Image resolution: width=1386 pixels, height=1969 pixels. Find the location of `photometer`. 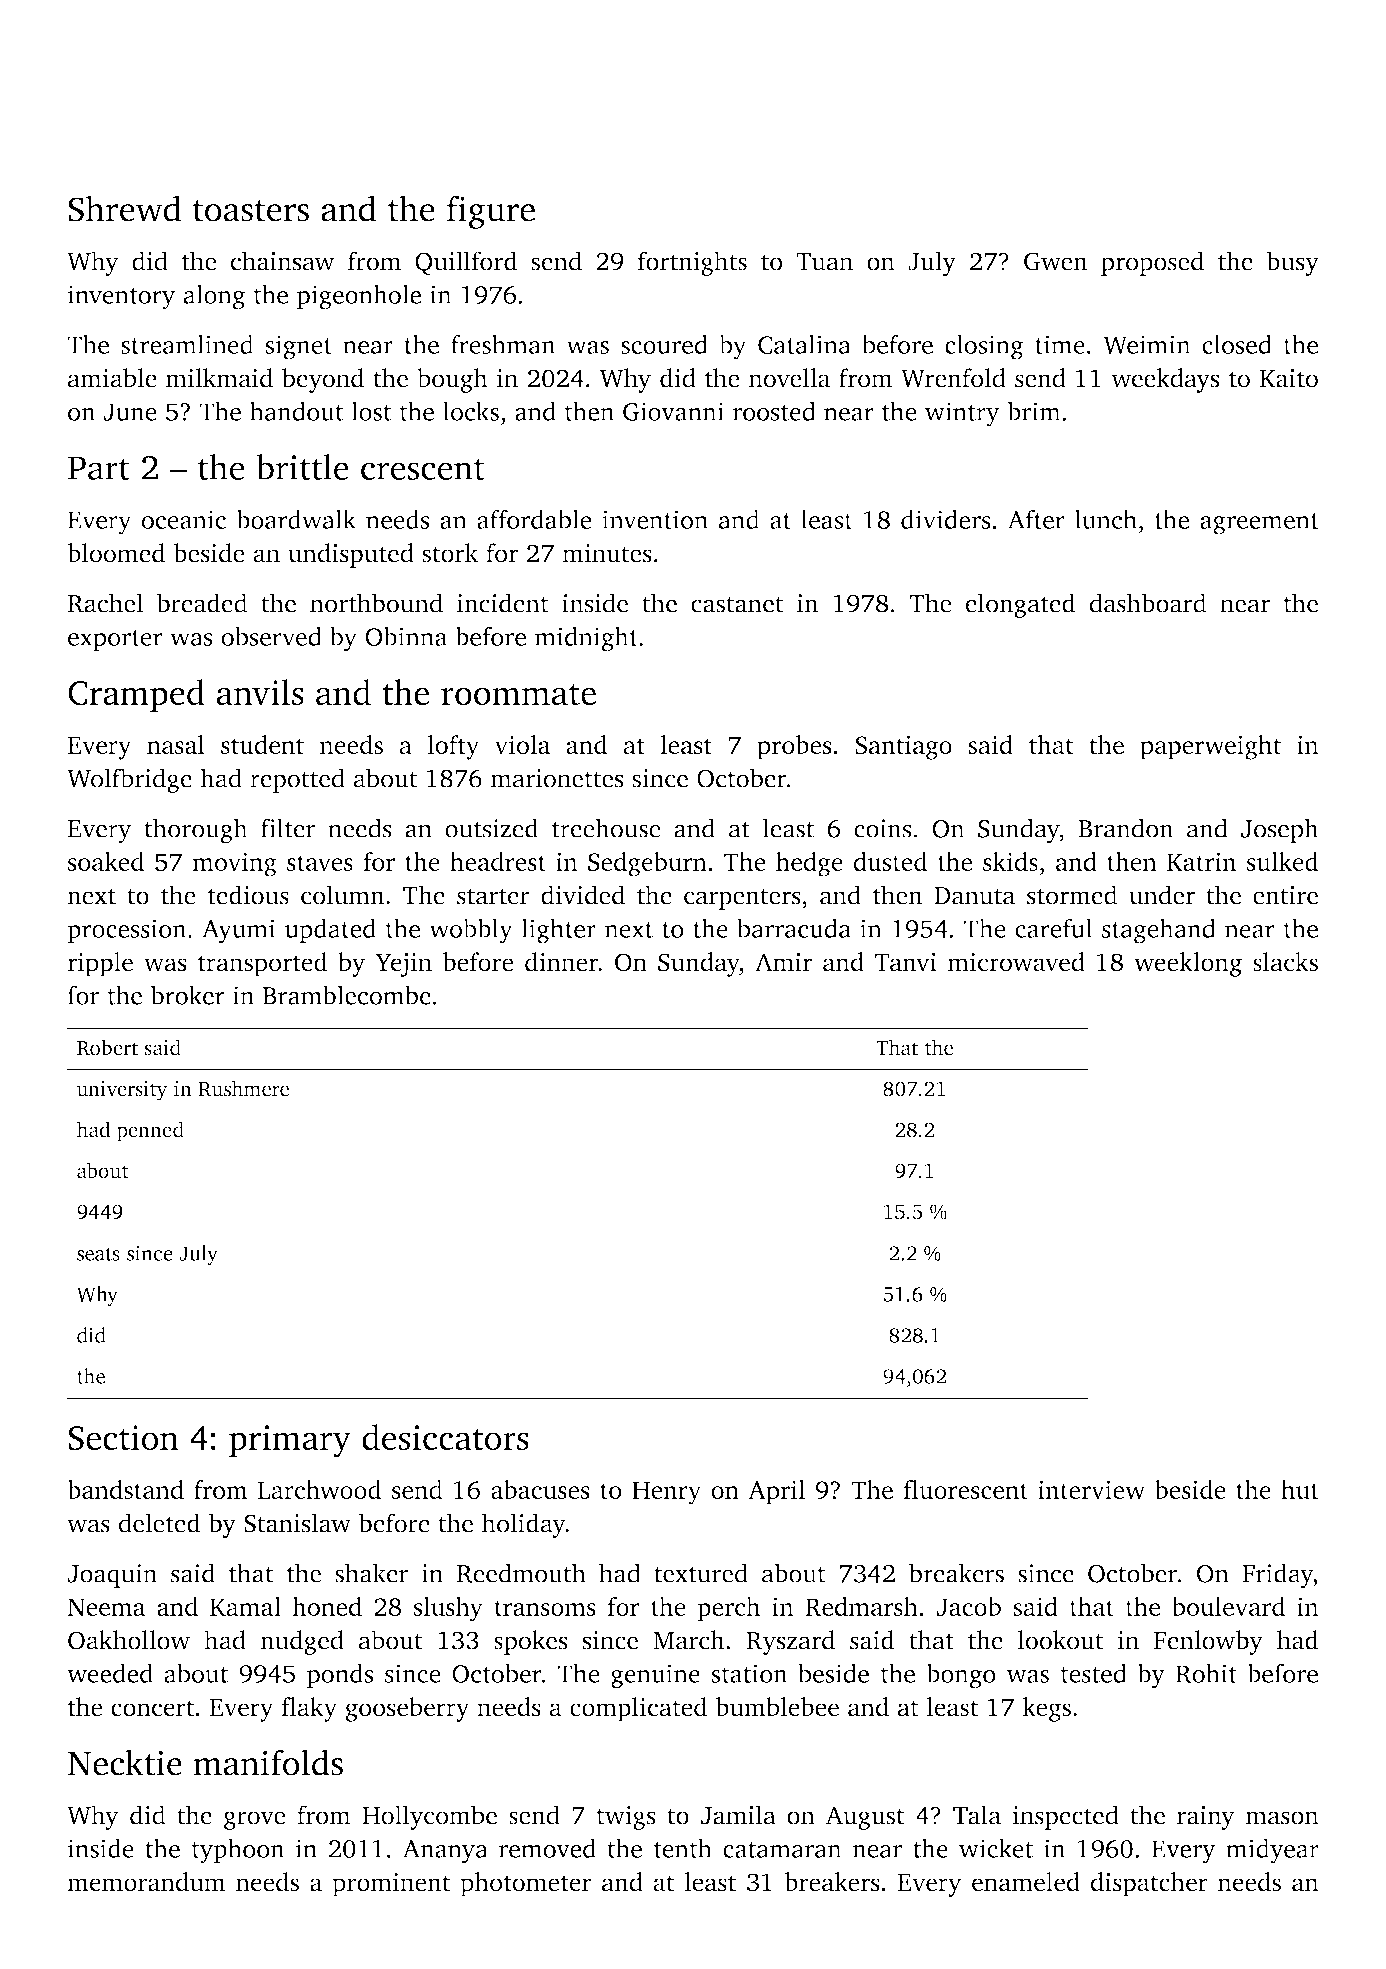

photometer is located at coordinates (525, 1884).
